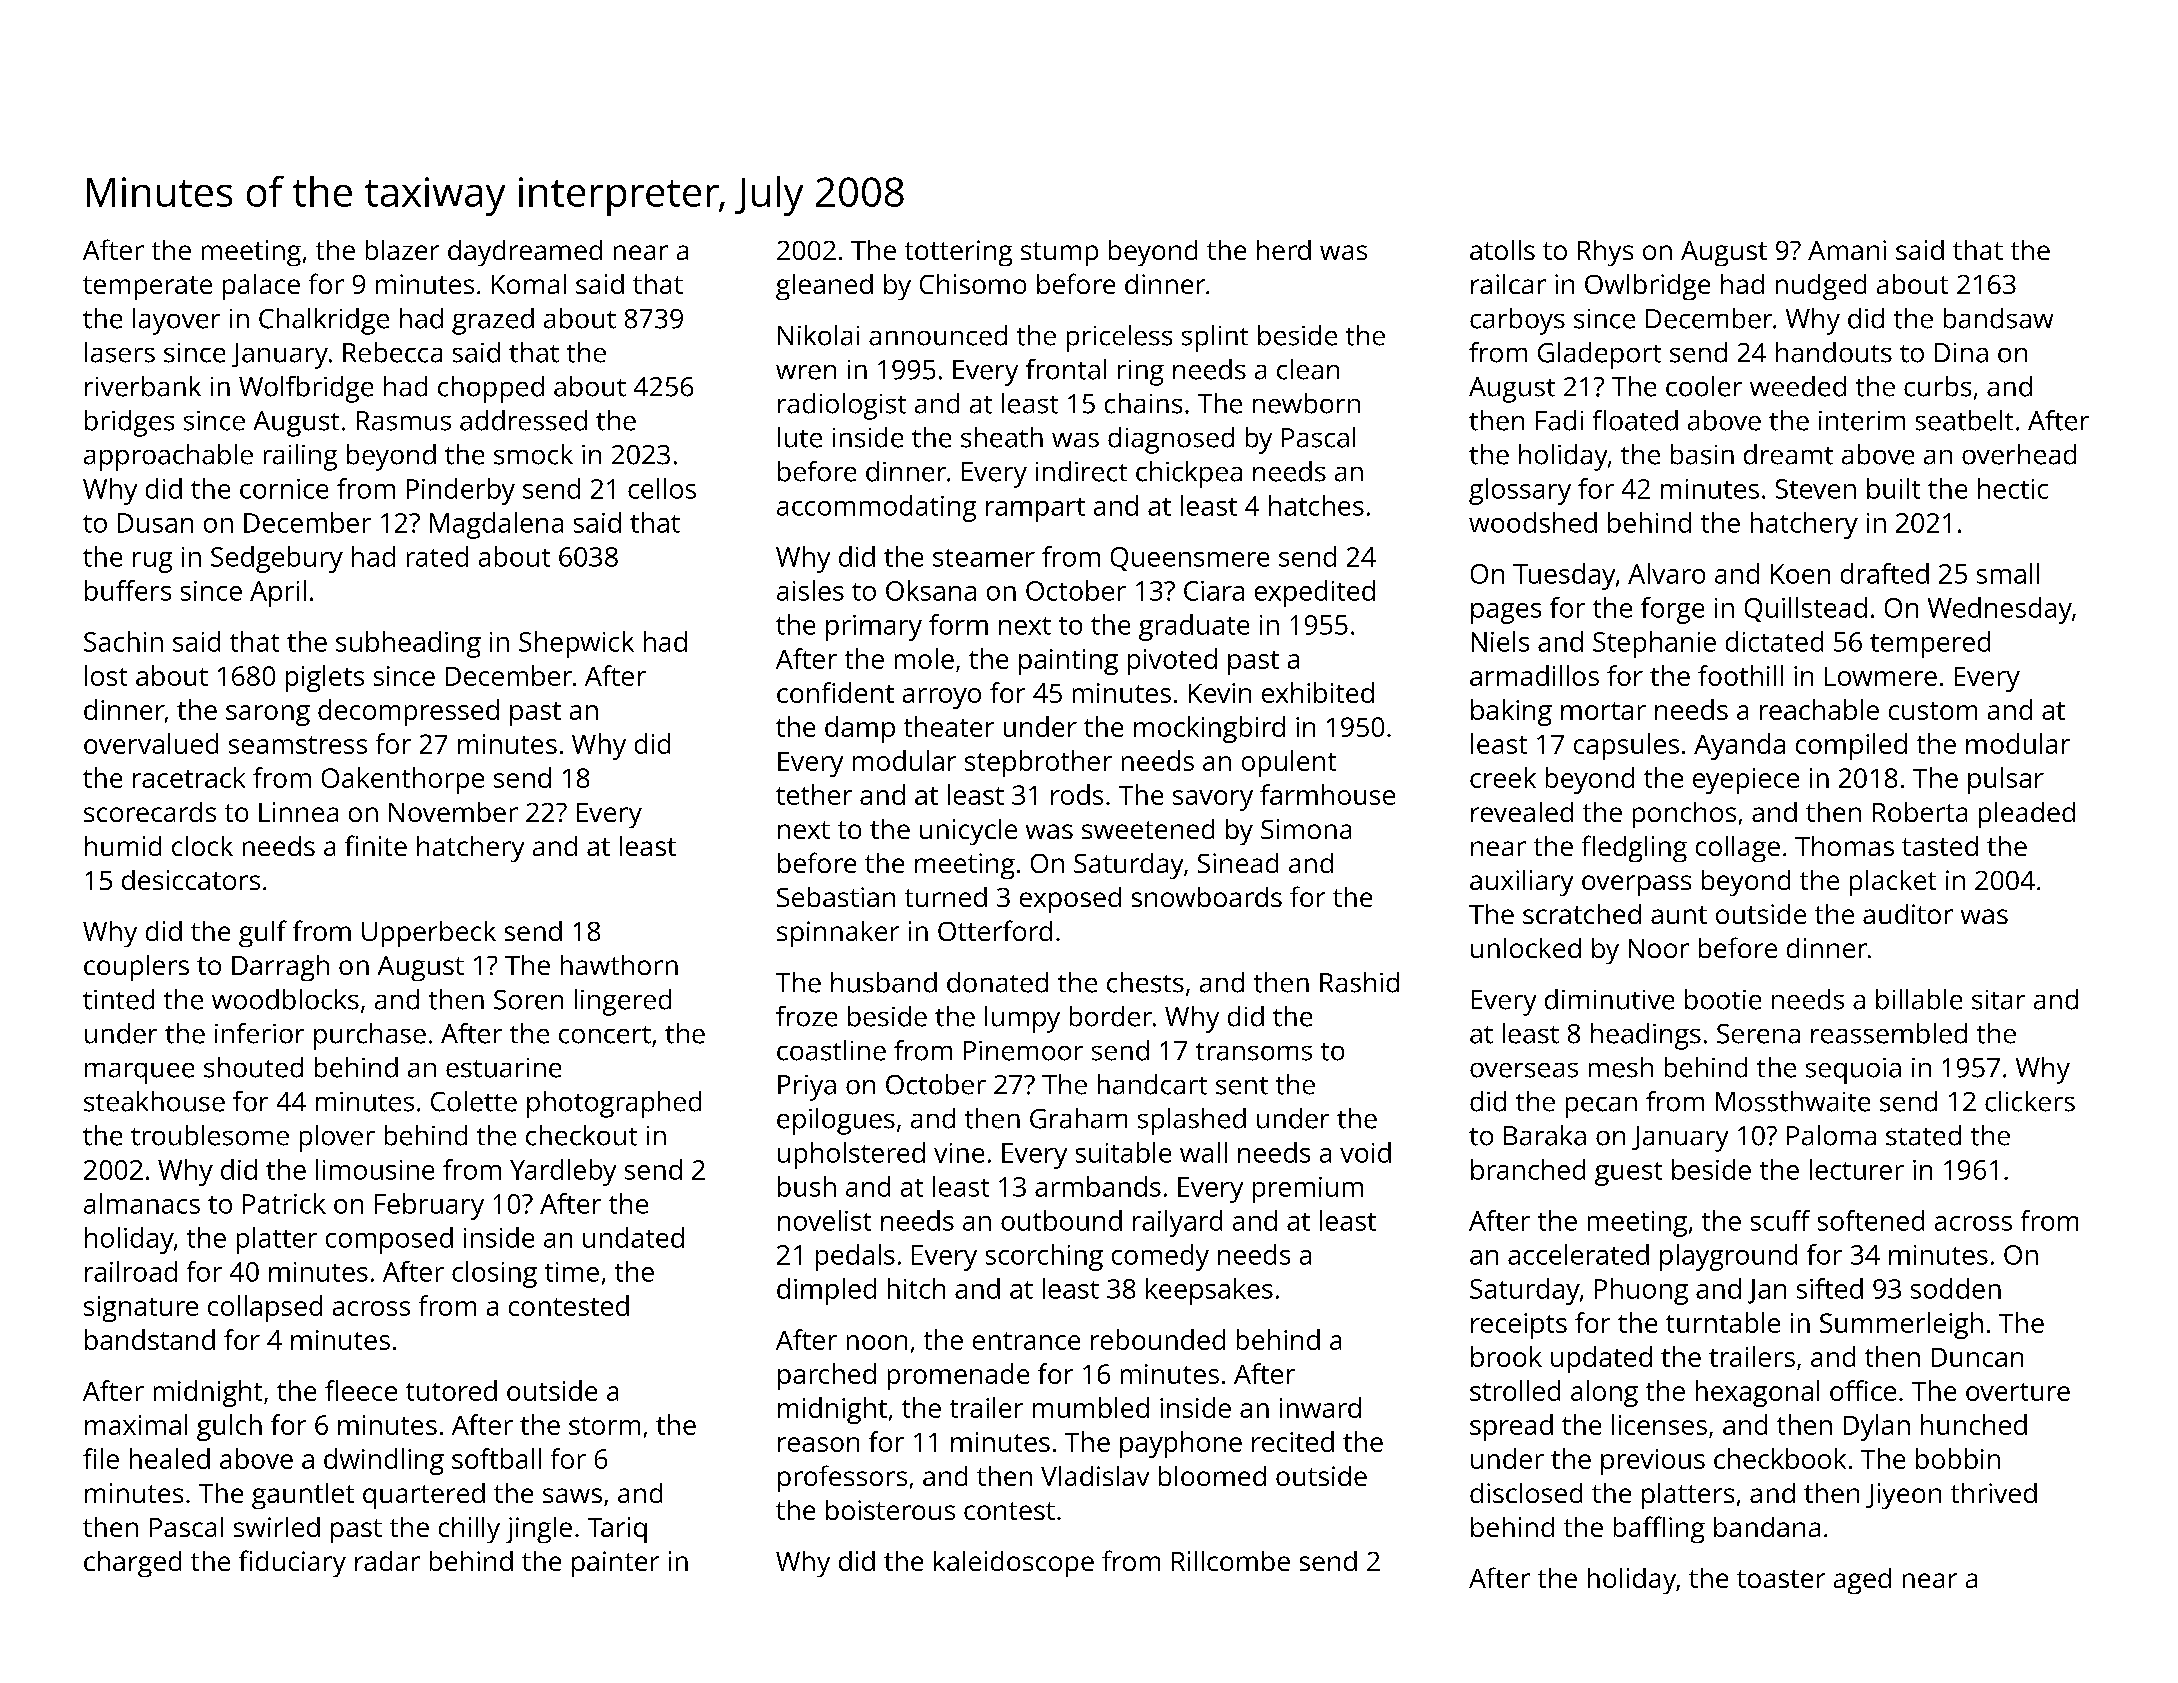  What do you see at coordinates (1209, 1291) in the screenshot?
I see `keepsakes` at bounding box center [1209, 1291].
